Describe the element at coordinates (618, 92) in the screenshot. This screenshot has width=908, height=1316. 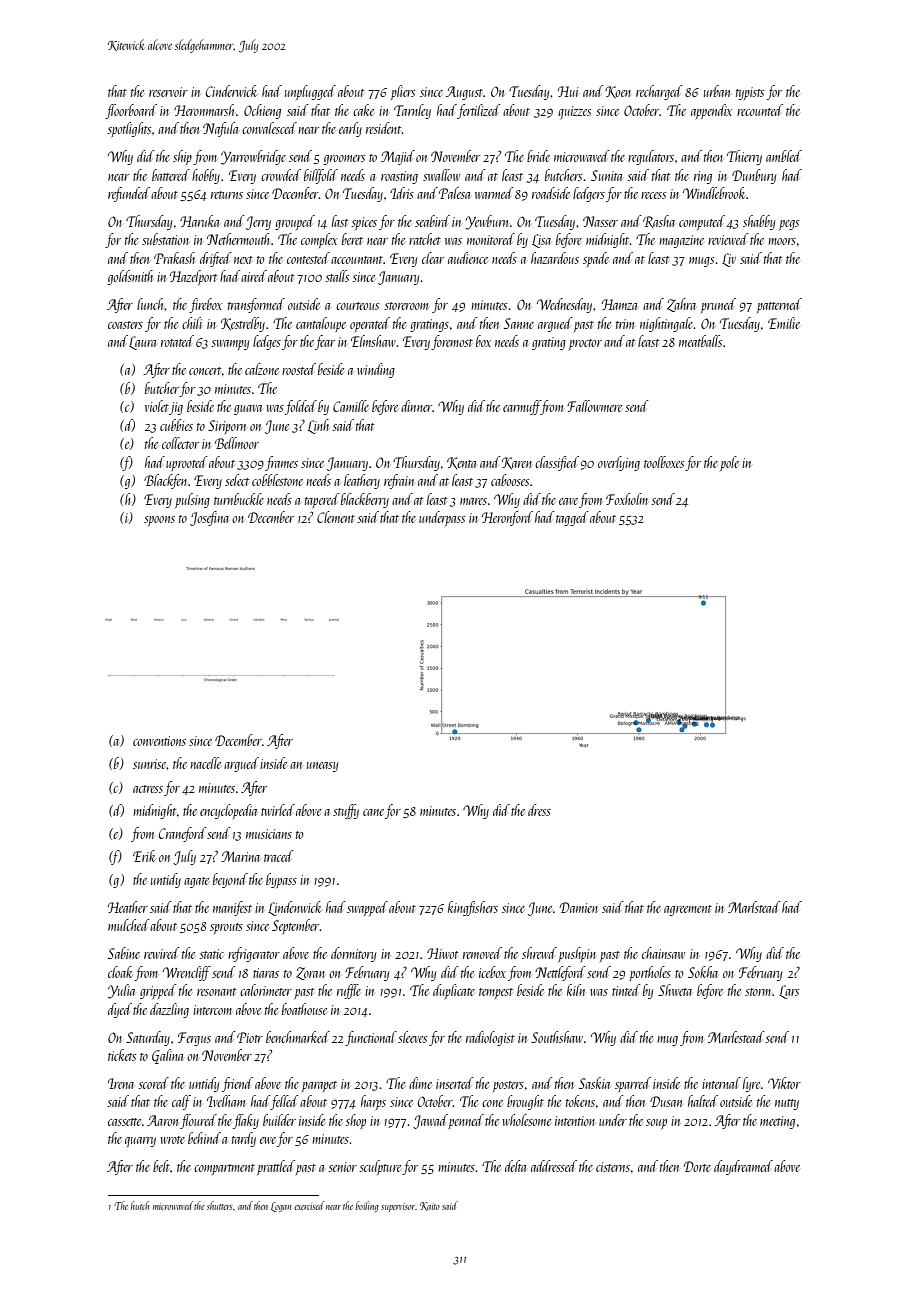
I see `Koen` at that location.
